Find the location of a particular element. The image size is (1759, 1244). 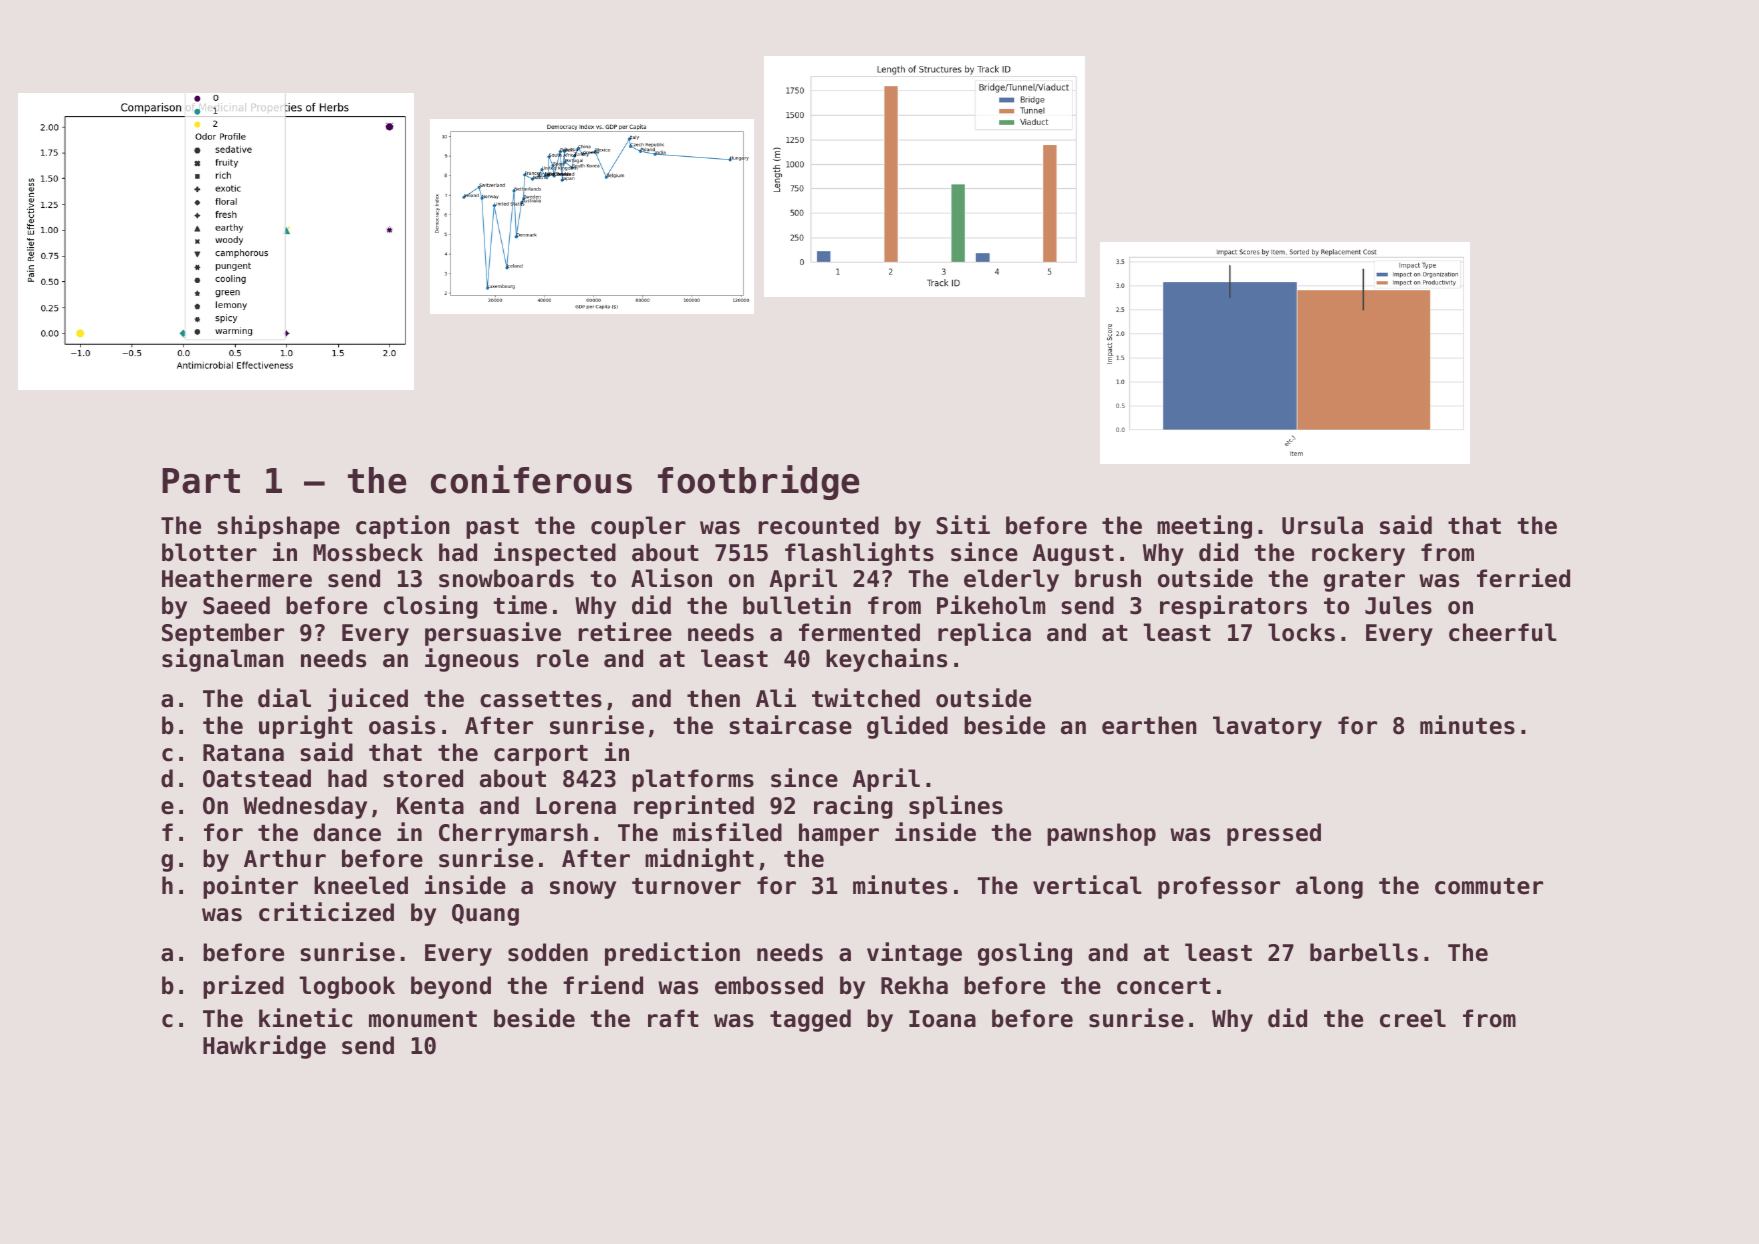

Pikeholm is located at coordinates (991, 605).
